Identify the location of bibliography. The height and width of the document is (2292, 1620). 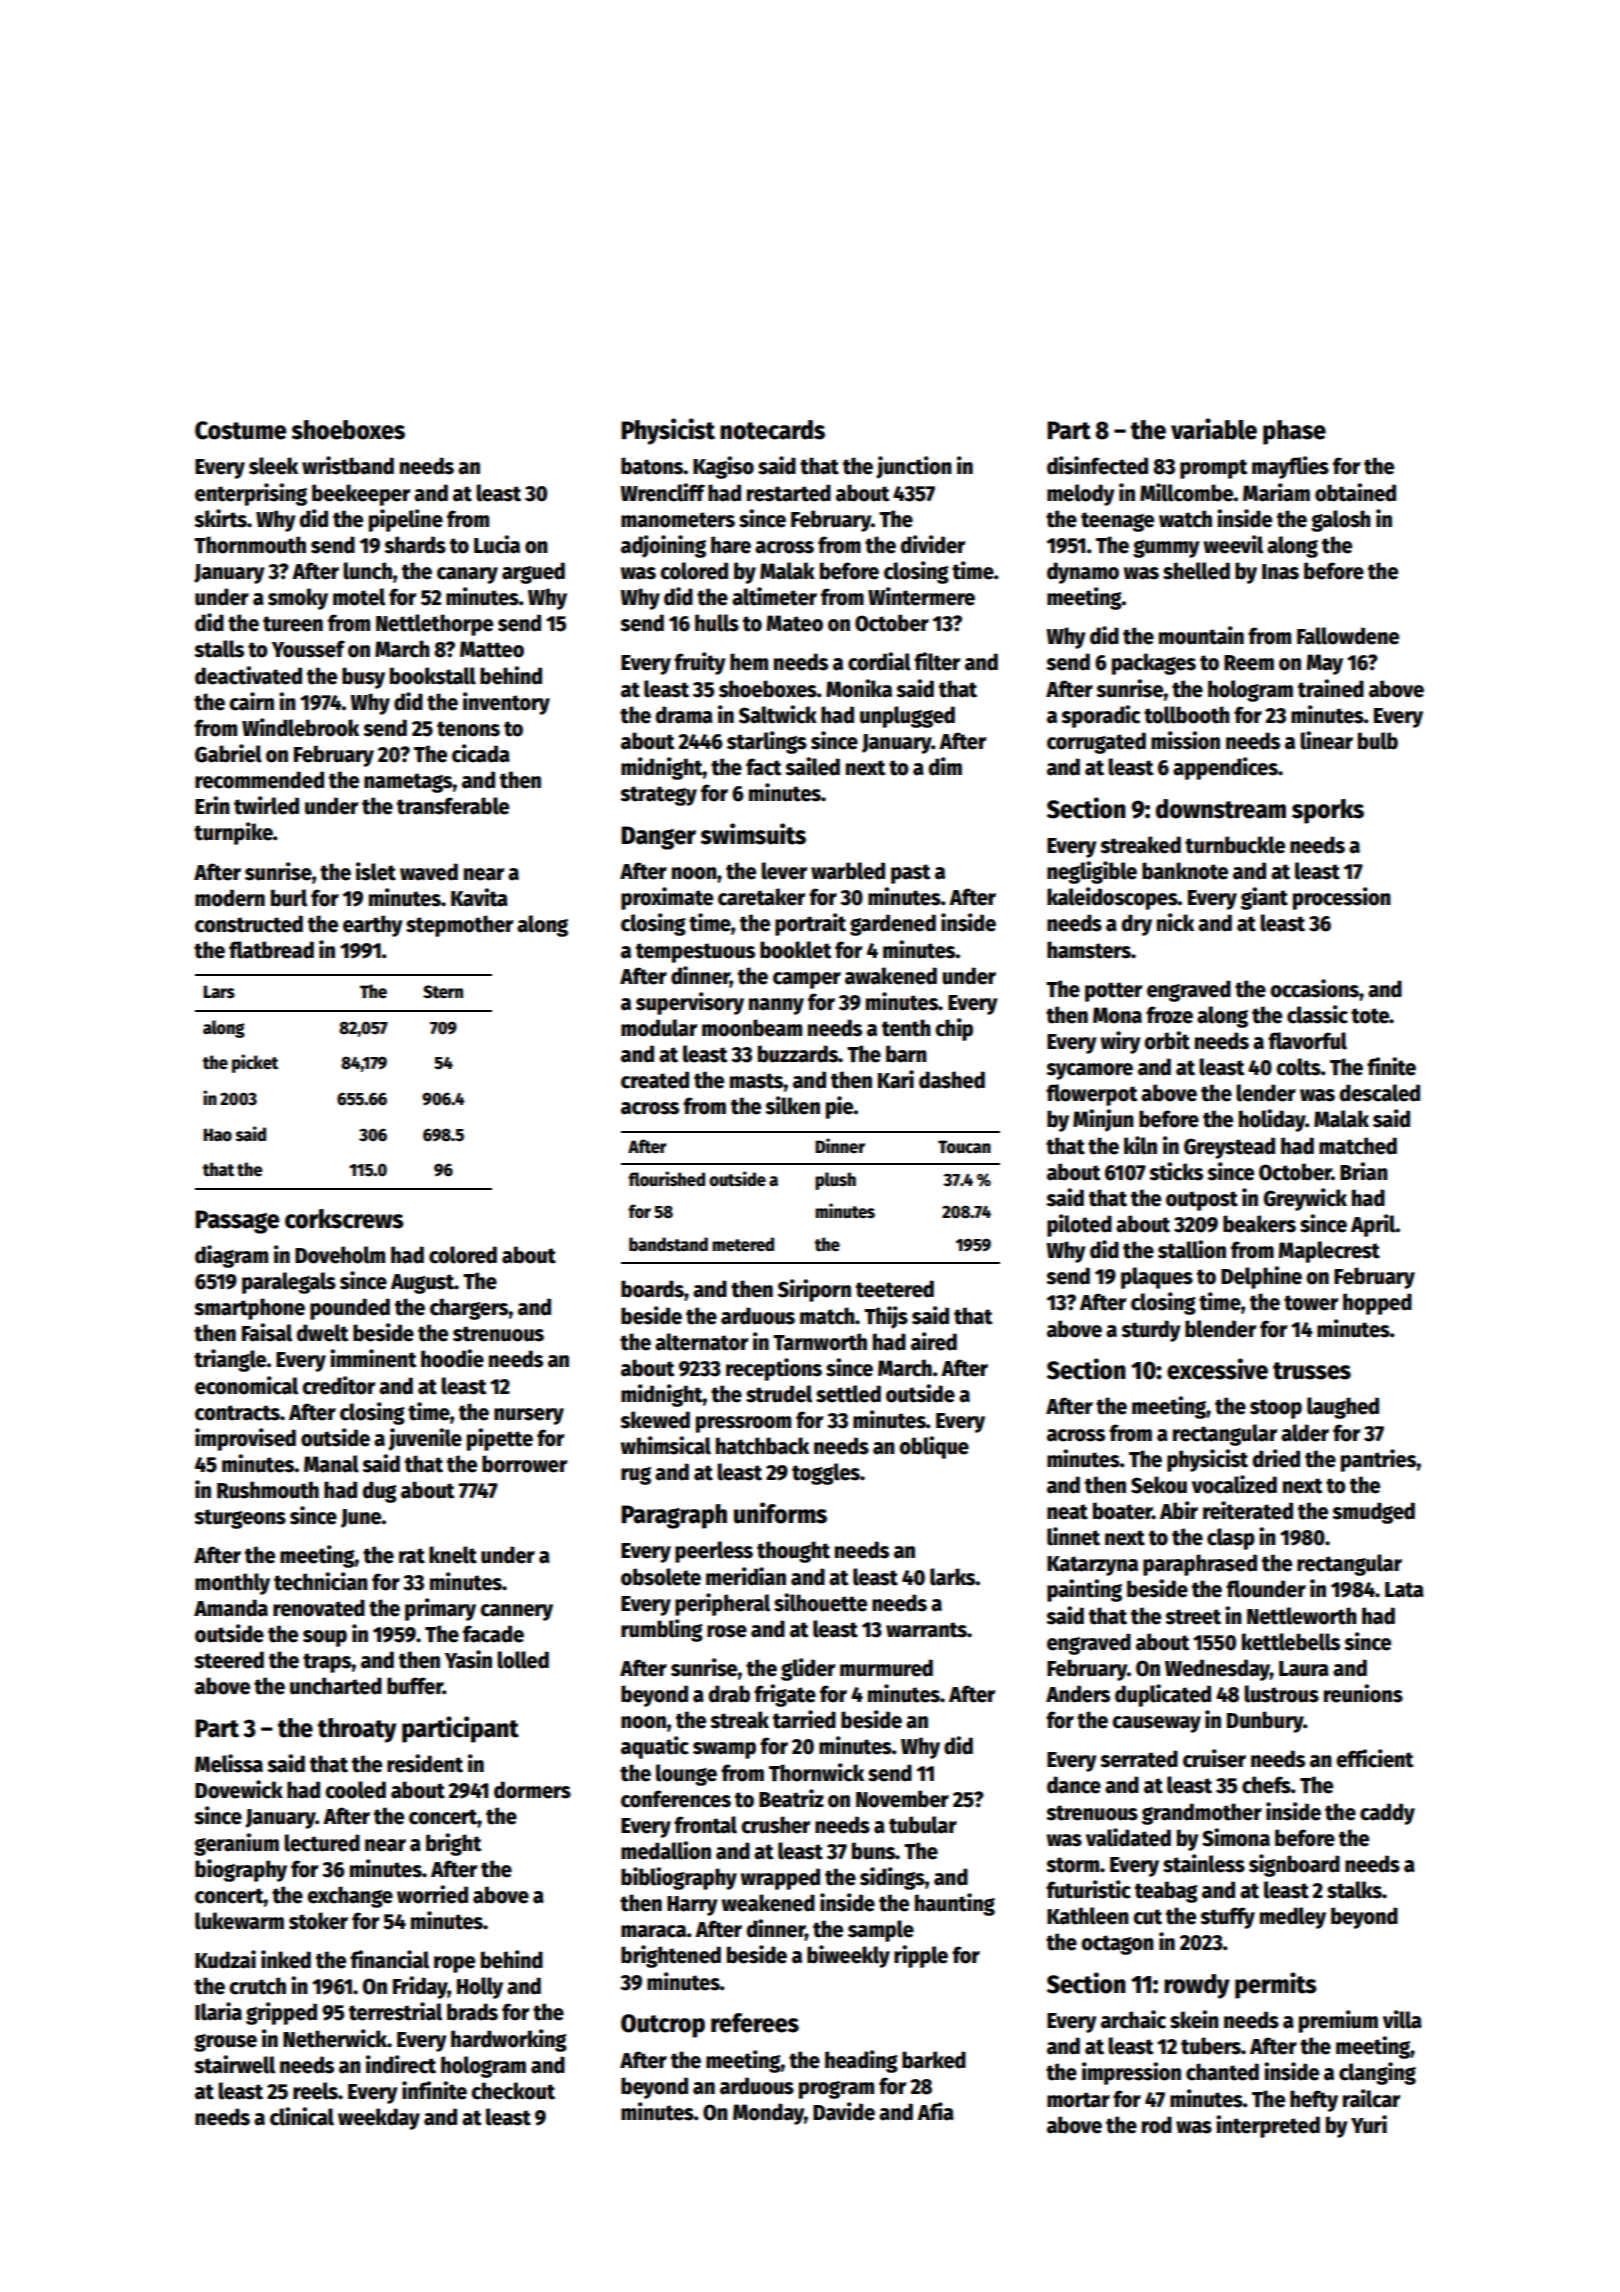
(679, 1878).
